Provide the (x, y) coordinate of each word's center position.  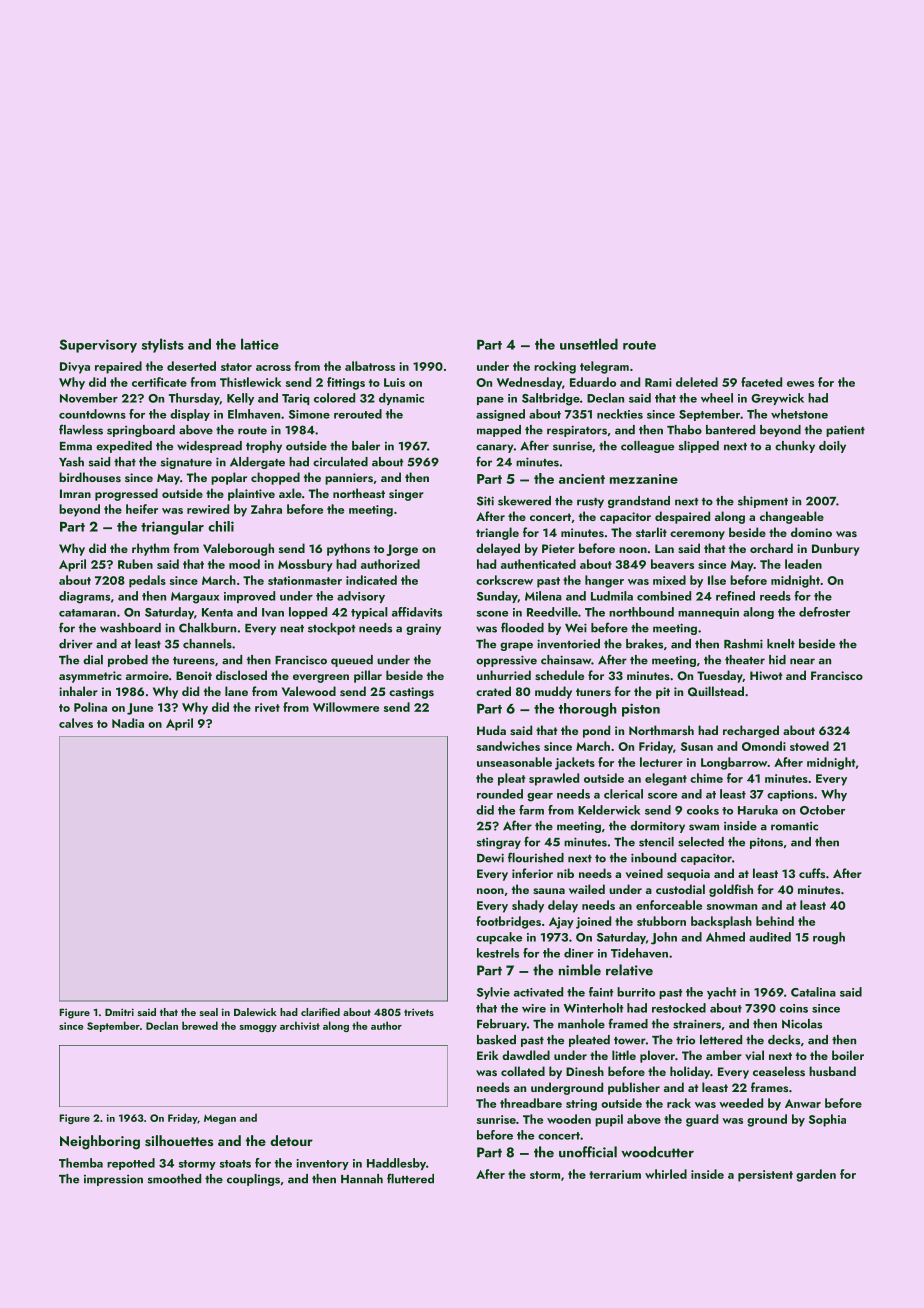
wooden (569, 1119)
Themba (81, 1163)
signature (186, 463)
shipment (763, 502)
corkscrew (504, 580)
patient (845, 431)
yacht (722, 993)
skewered (524, 501)
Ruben (135, 564)
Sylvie (493, 993)
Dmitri (119, 1012)
